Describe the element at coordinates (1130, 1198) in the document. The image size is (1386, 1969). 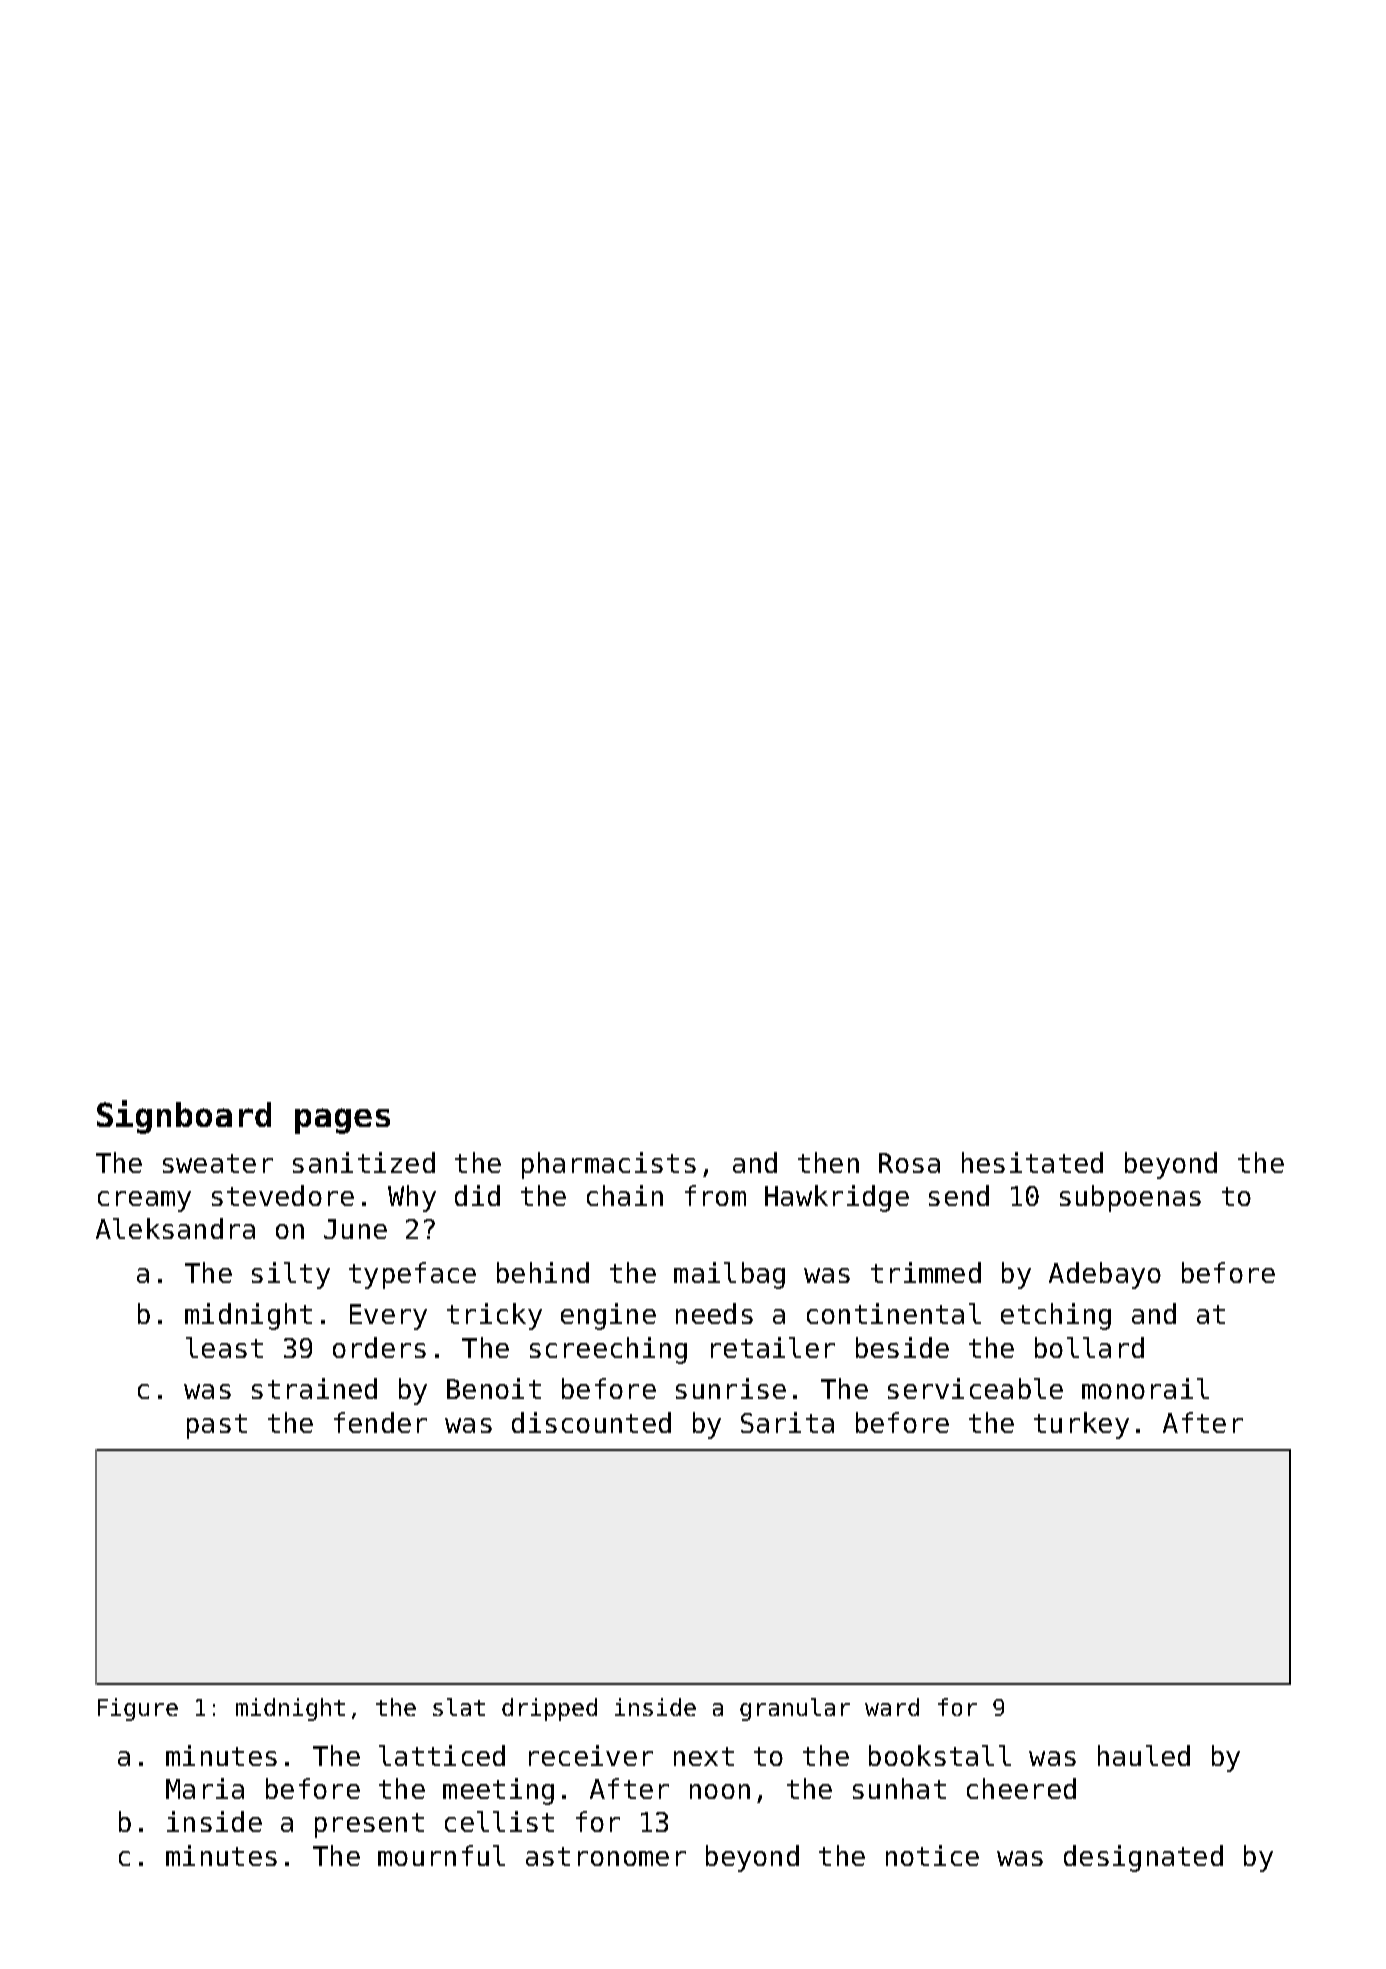
I see `subpoenas` at that location.
